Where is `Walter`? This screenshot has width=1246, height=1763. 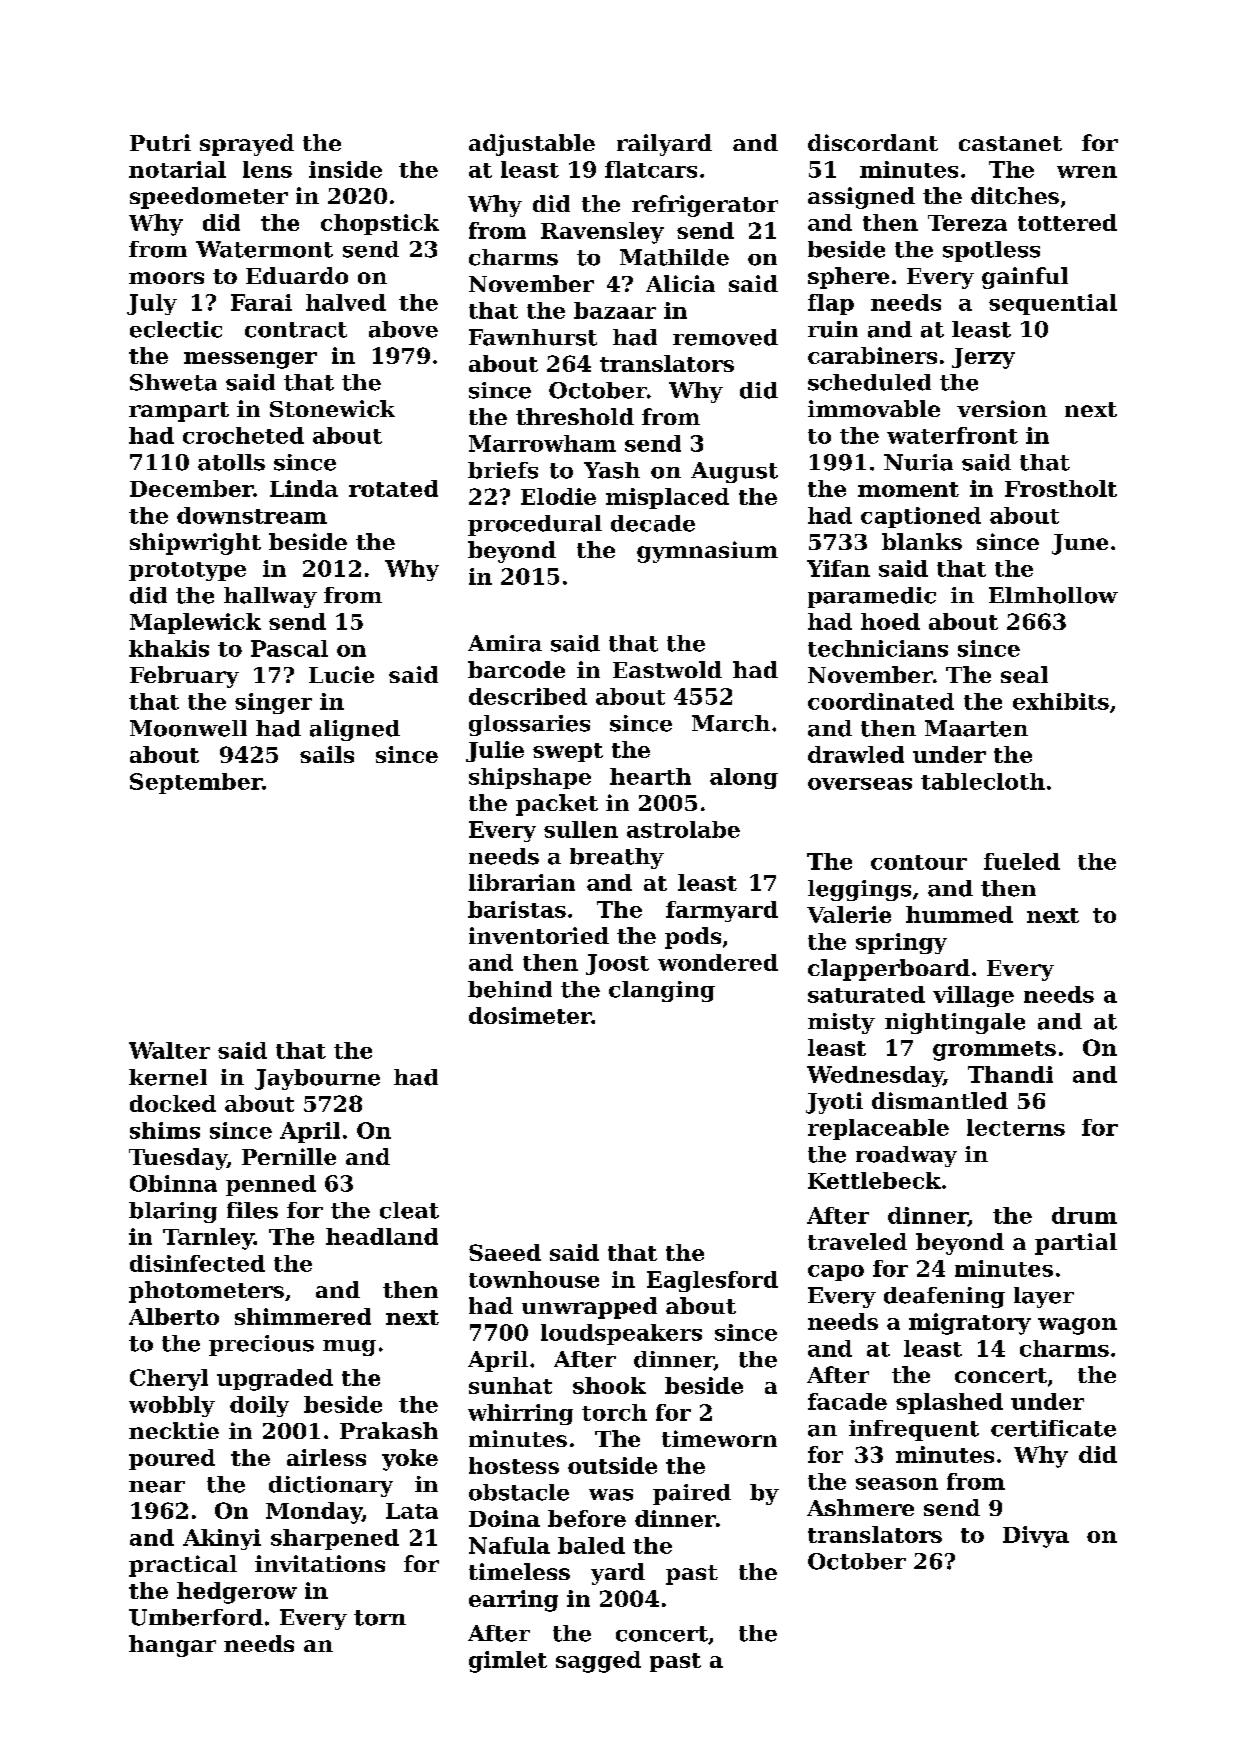
Walter is located at coordinates (169, 1050).
